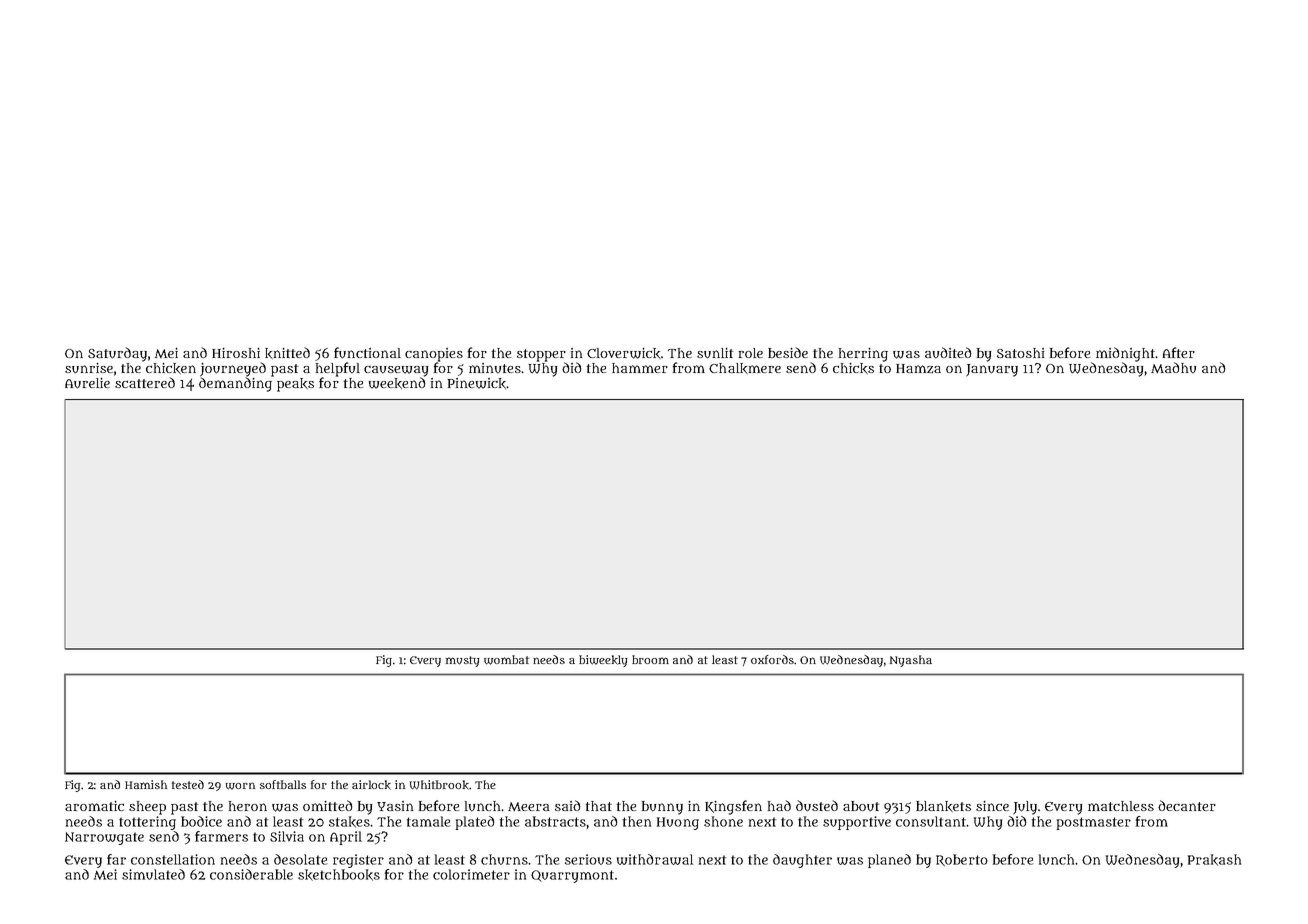 The height and width of the screenshot is (924, 1308). Describe the element at coordinates (911, 661) in the screenshot. I see `Nyasha` at that location.
